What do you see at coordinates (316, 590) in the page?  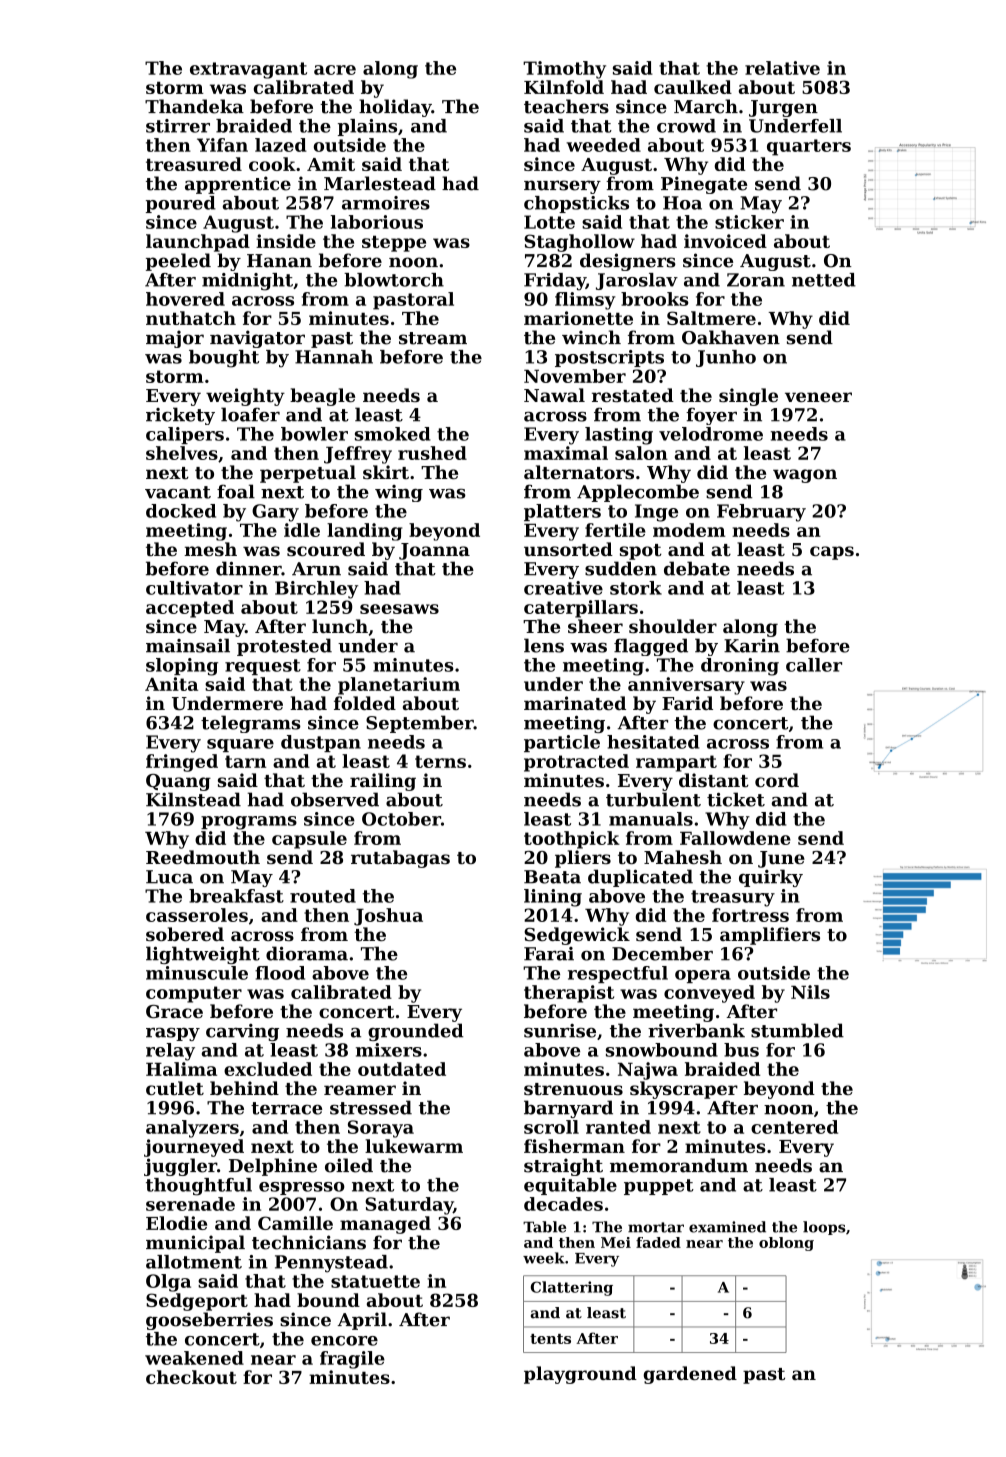 I see `Birchley` at bounding box center [316, 590].
